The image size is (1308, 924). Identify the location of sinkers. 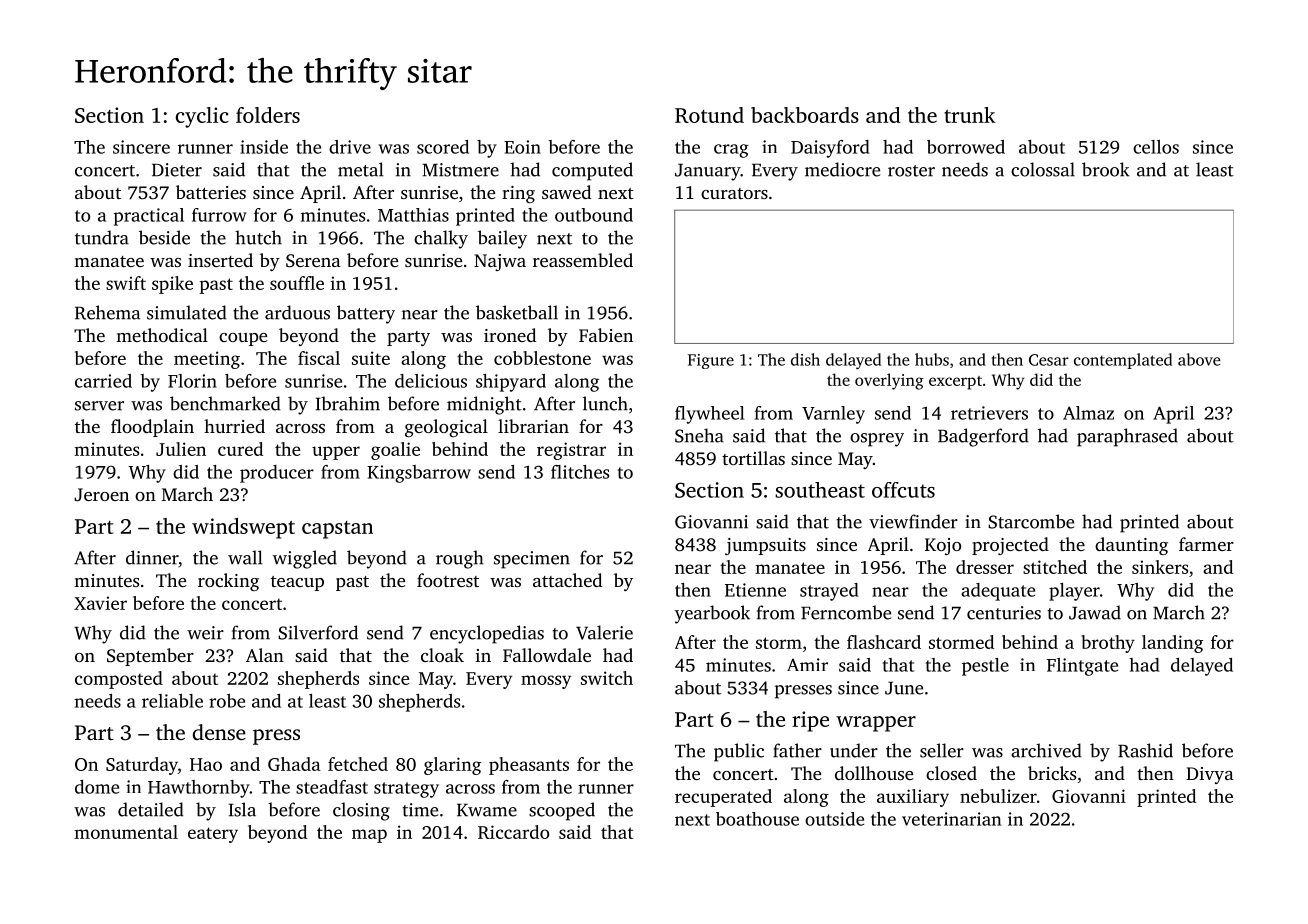
(1160, 567).
